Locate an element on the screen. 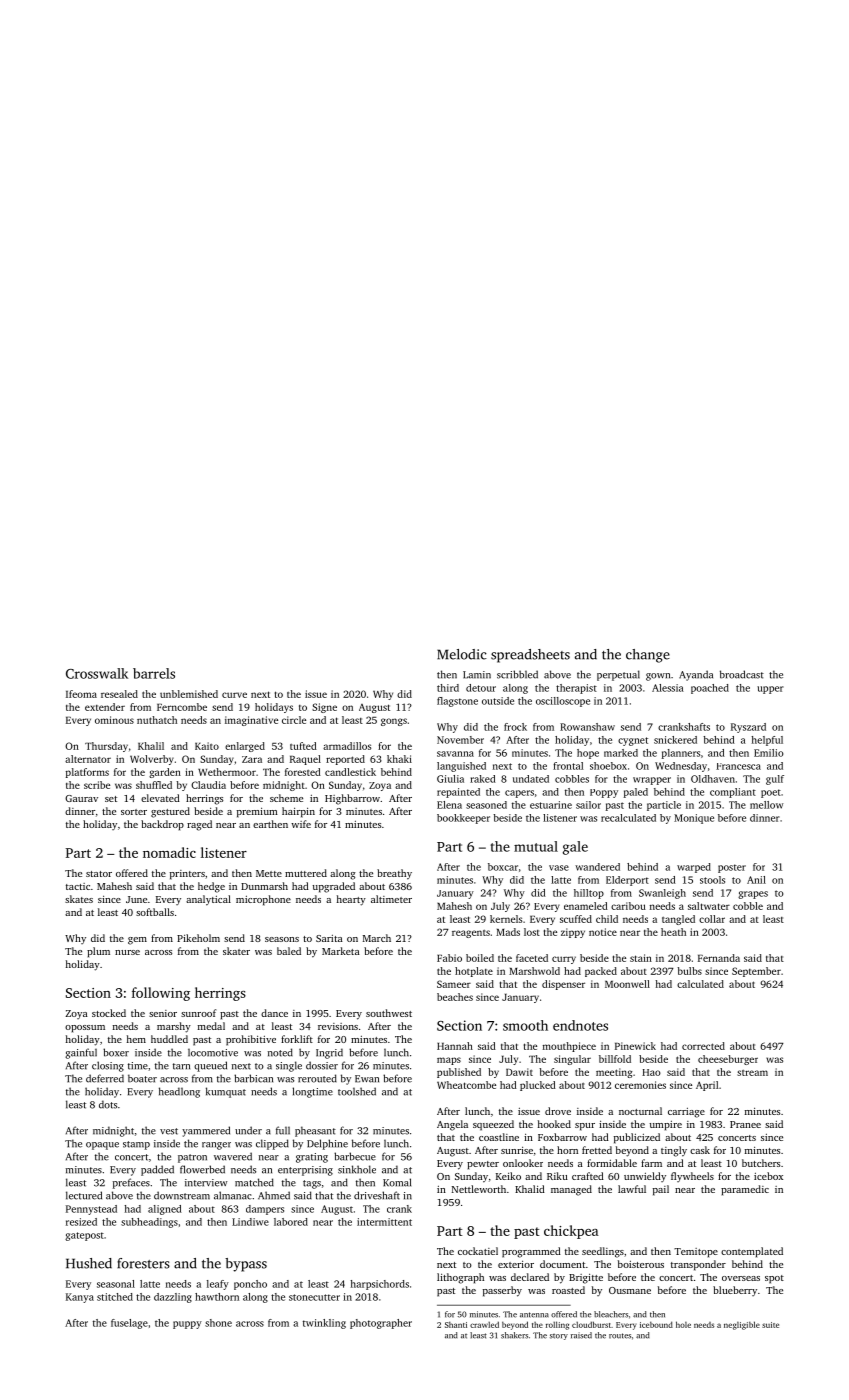 The height and width of the screenshot is (1400, 849). gestured is located at coordinates (170, 812).
